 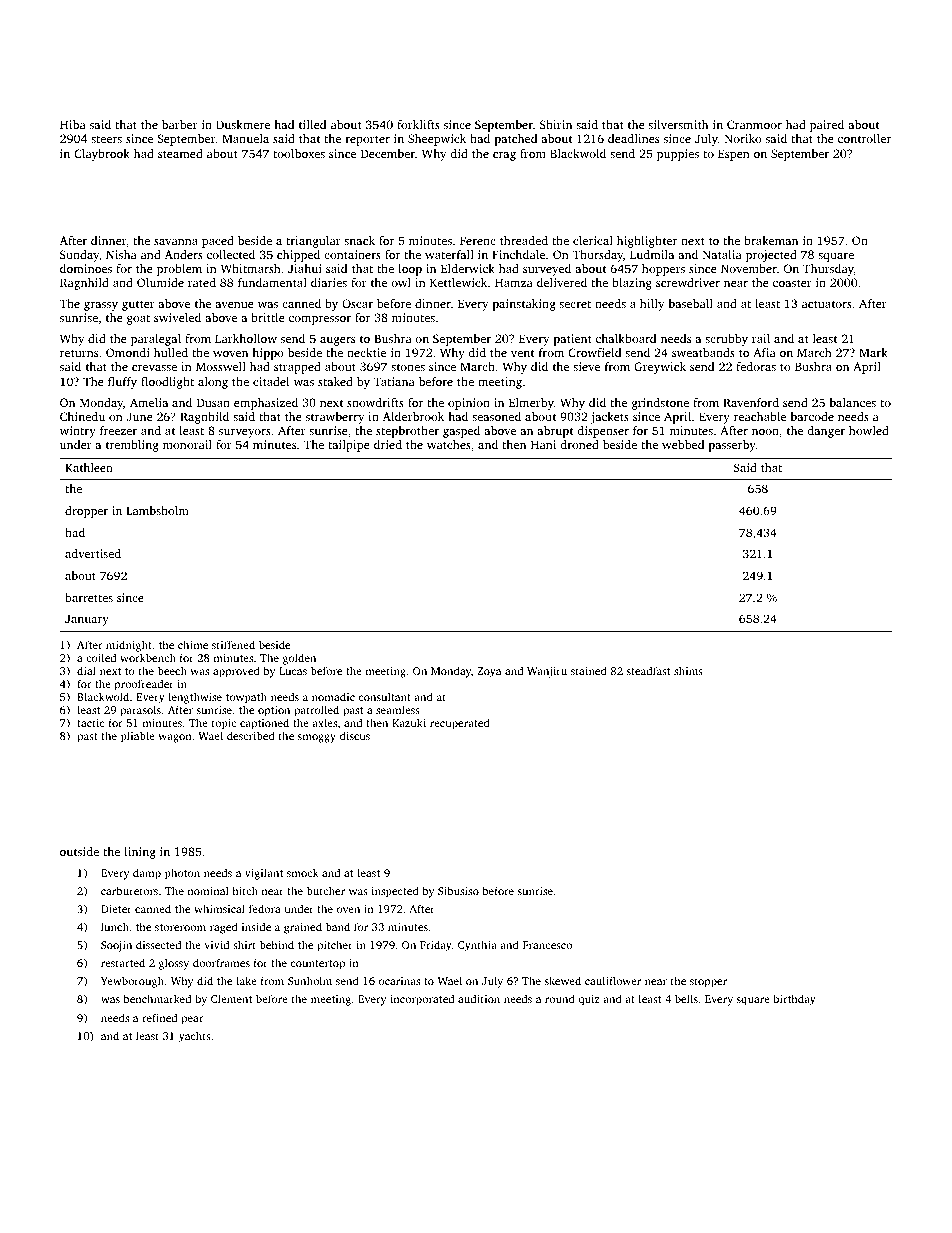 I want to click on Cranmoor, so click(x=754, y=124).
